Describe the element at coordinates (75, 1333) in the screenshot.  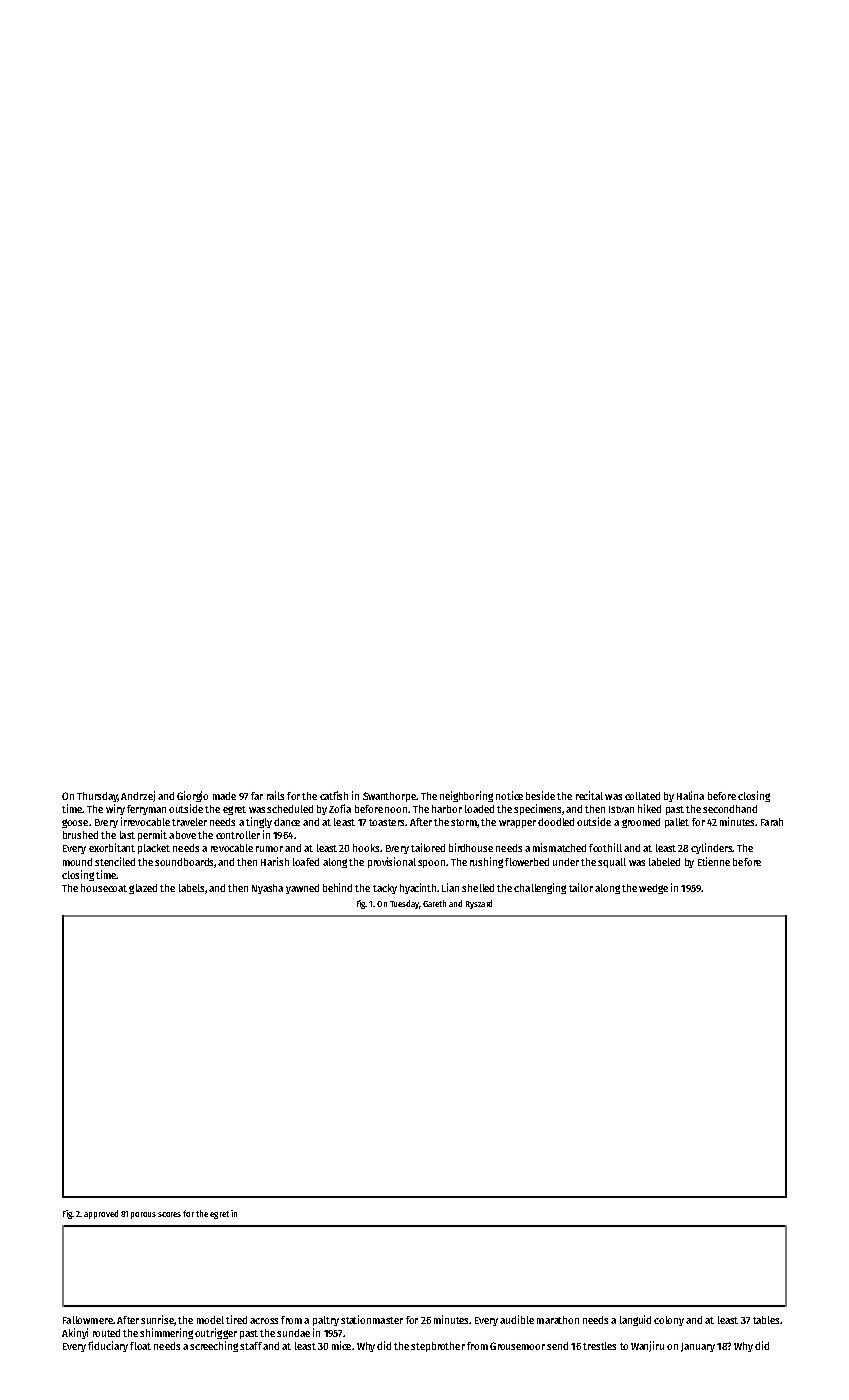
I see `Akinyi` at that location.
